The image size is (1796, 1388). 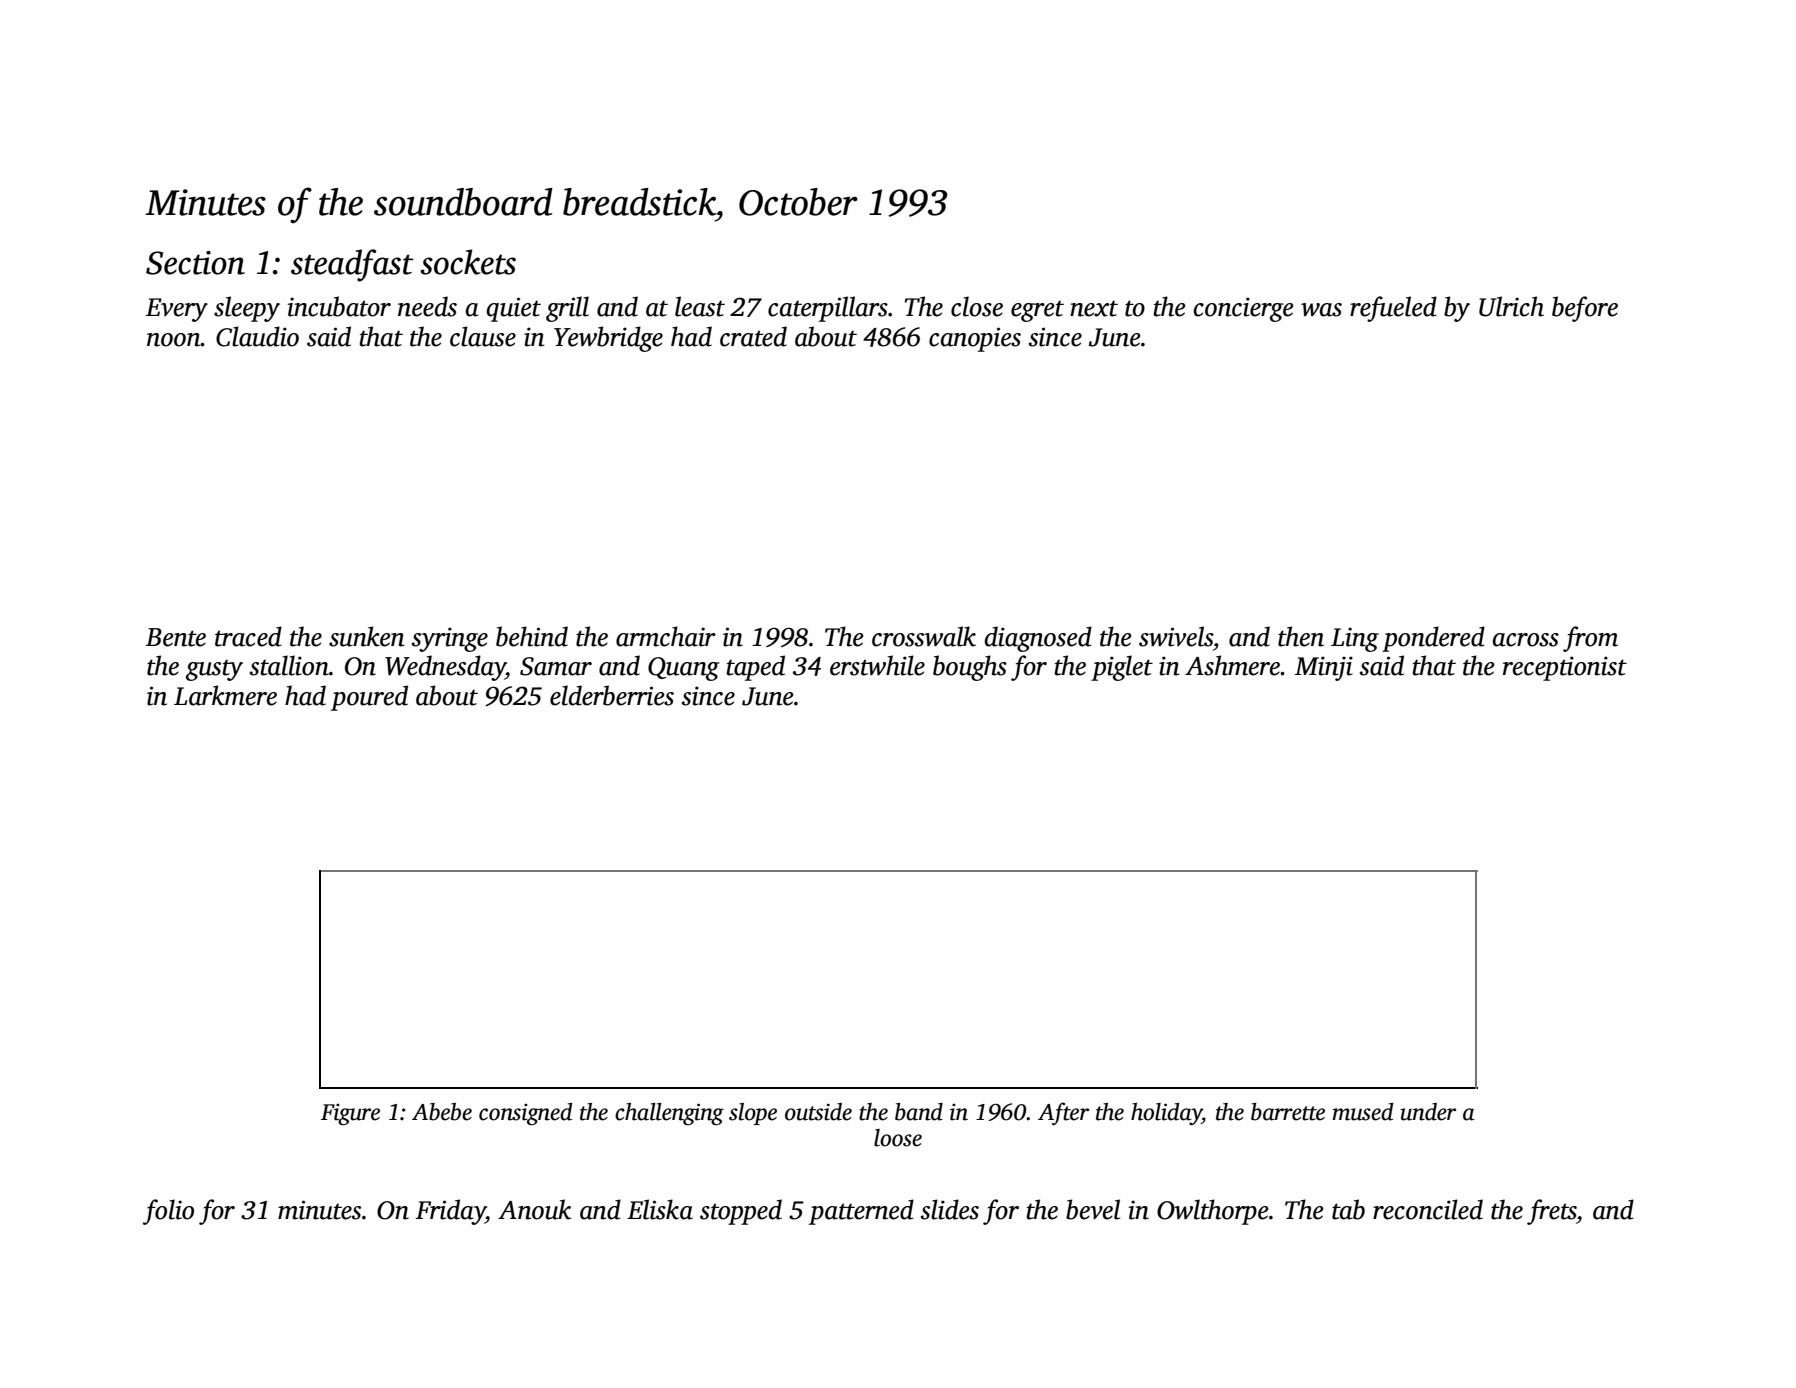 I want to click on traced, so click(x=248, y=636).
